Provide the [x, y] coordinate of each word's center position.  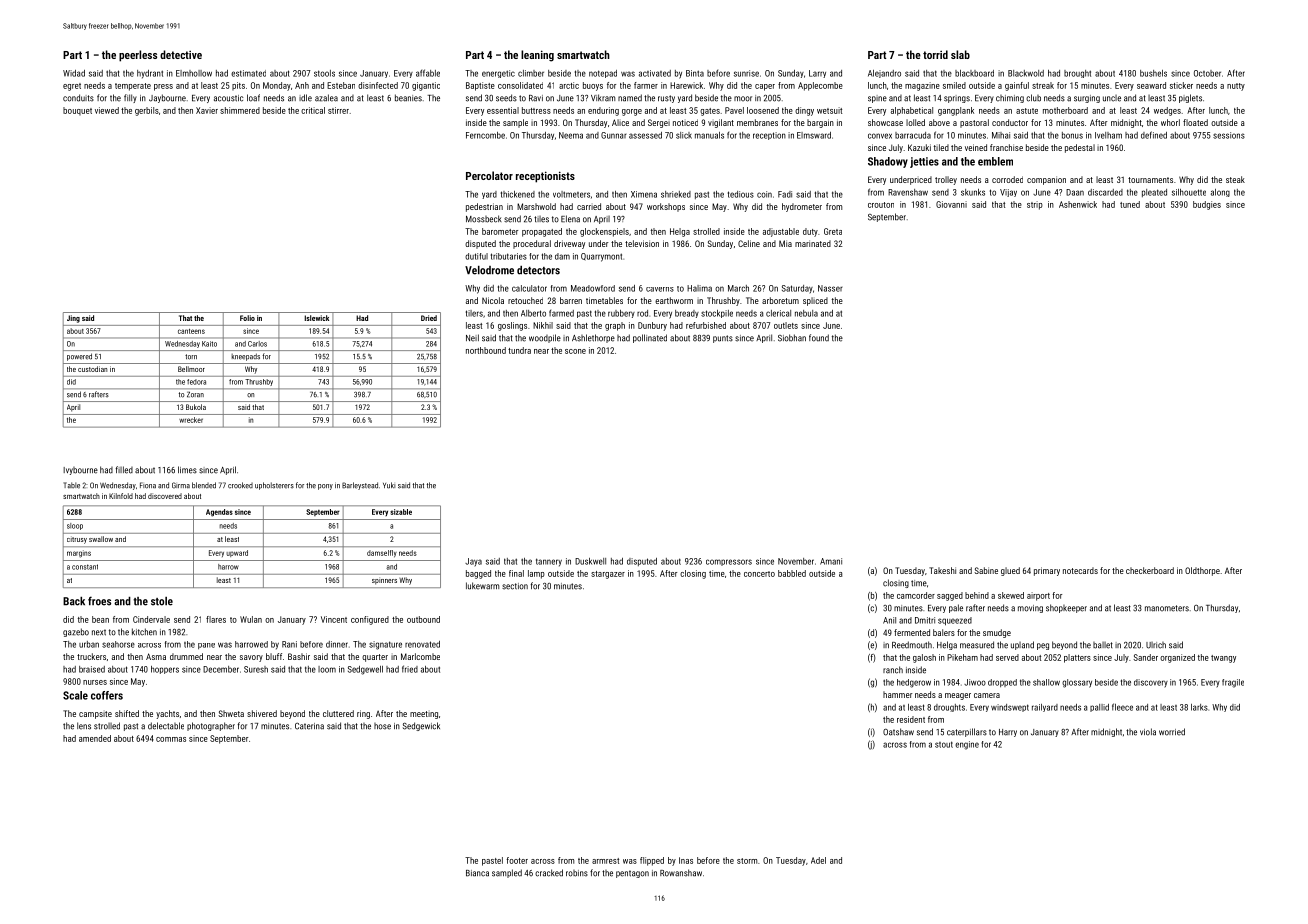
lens [84, 726]
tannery [549, 562]
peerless [138, 56]
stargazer [608, 575]
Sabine [986, 570]
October [1207, 73]
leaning [537, 56]
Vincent [334, 619]
